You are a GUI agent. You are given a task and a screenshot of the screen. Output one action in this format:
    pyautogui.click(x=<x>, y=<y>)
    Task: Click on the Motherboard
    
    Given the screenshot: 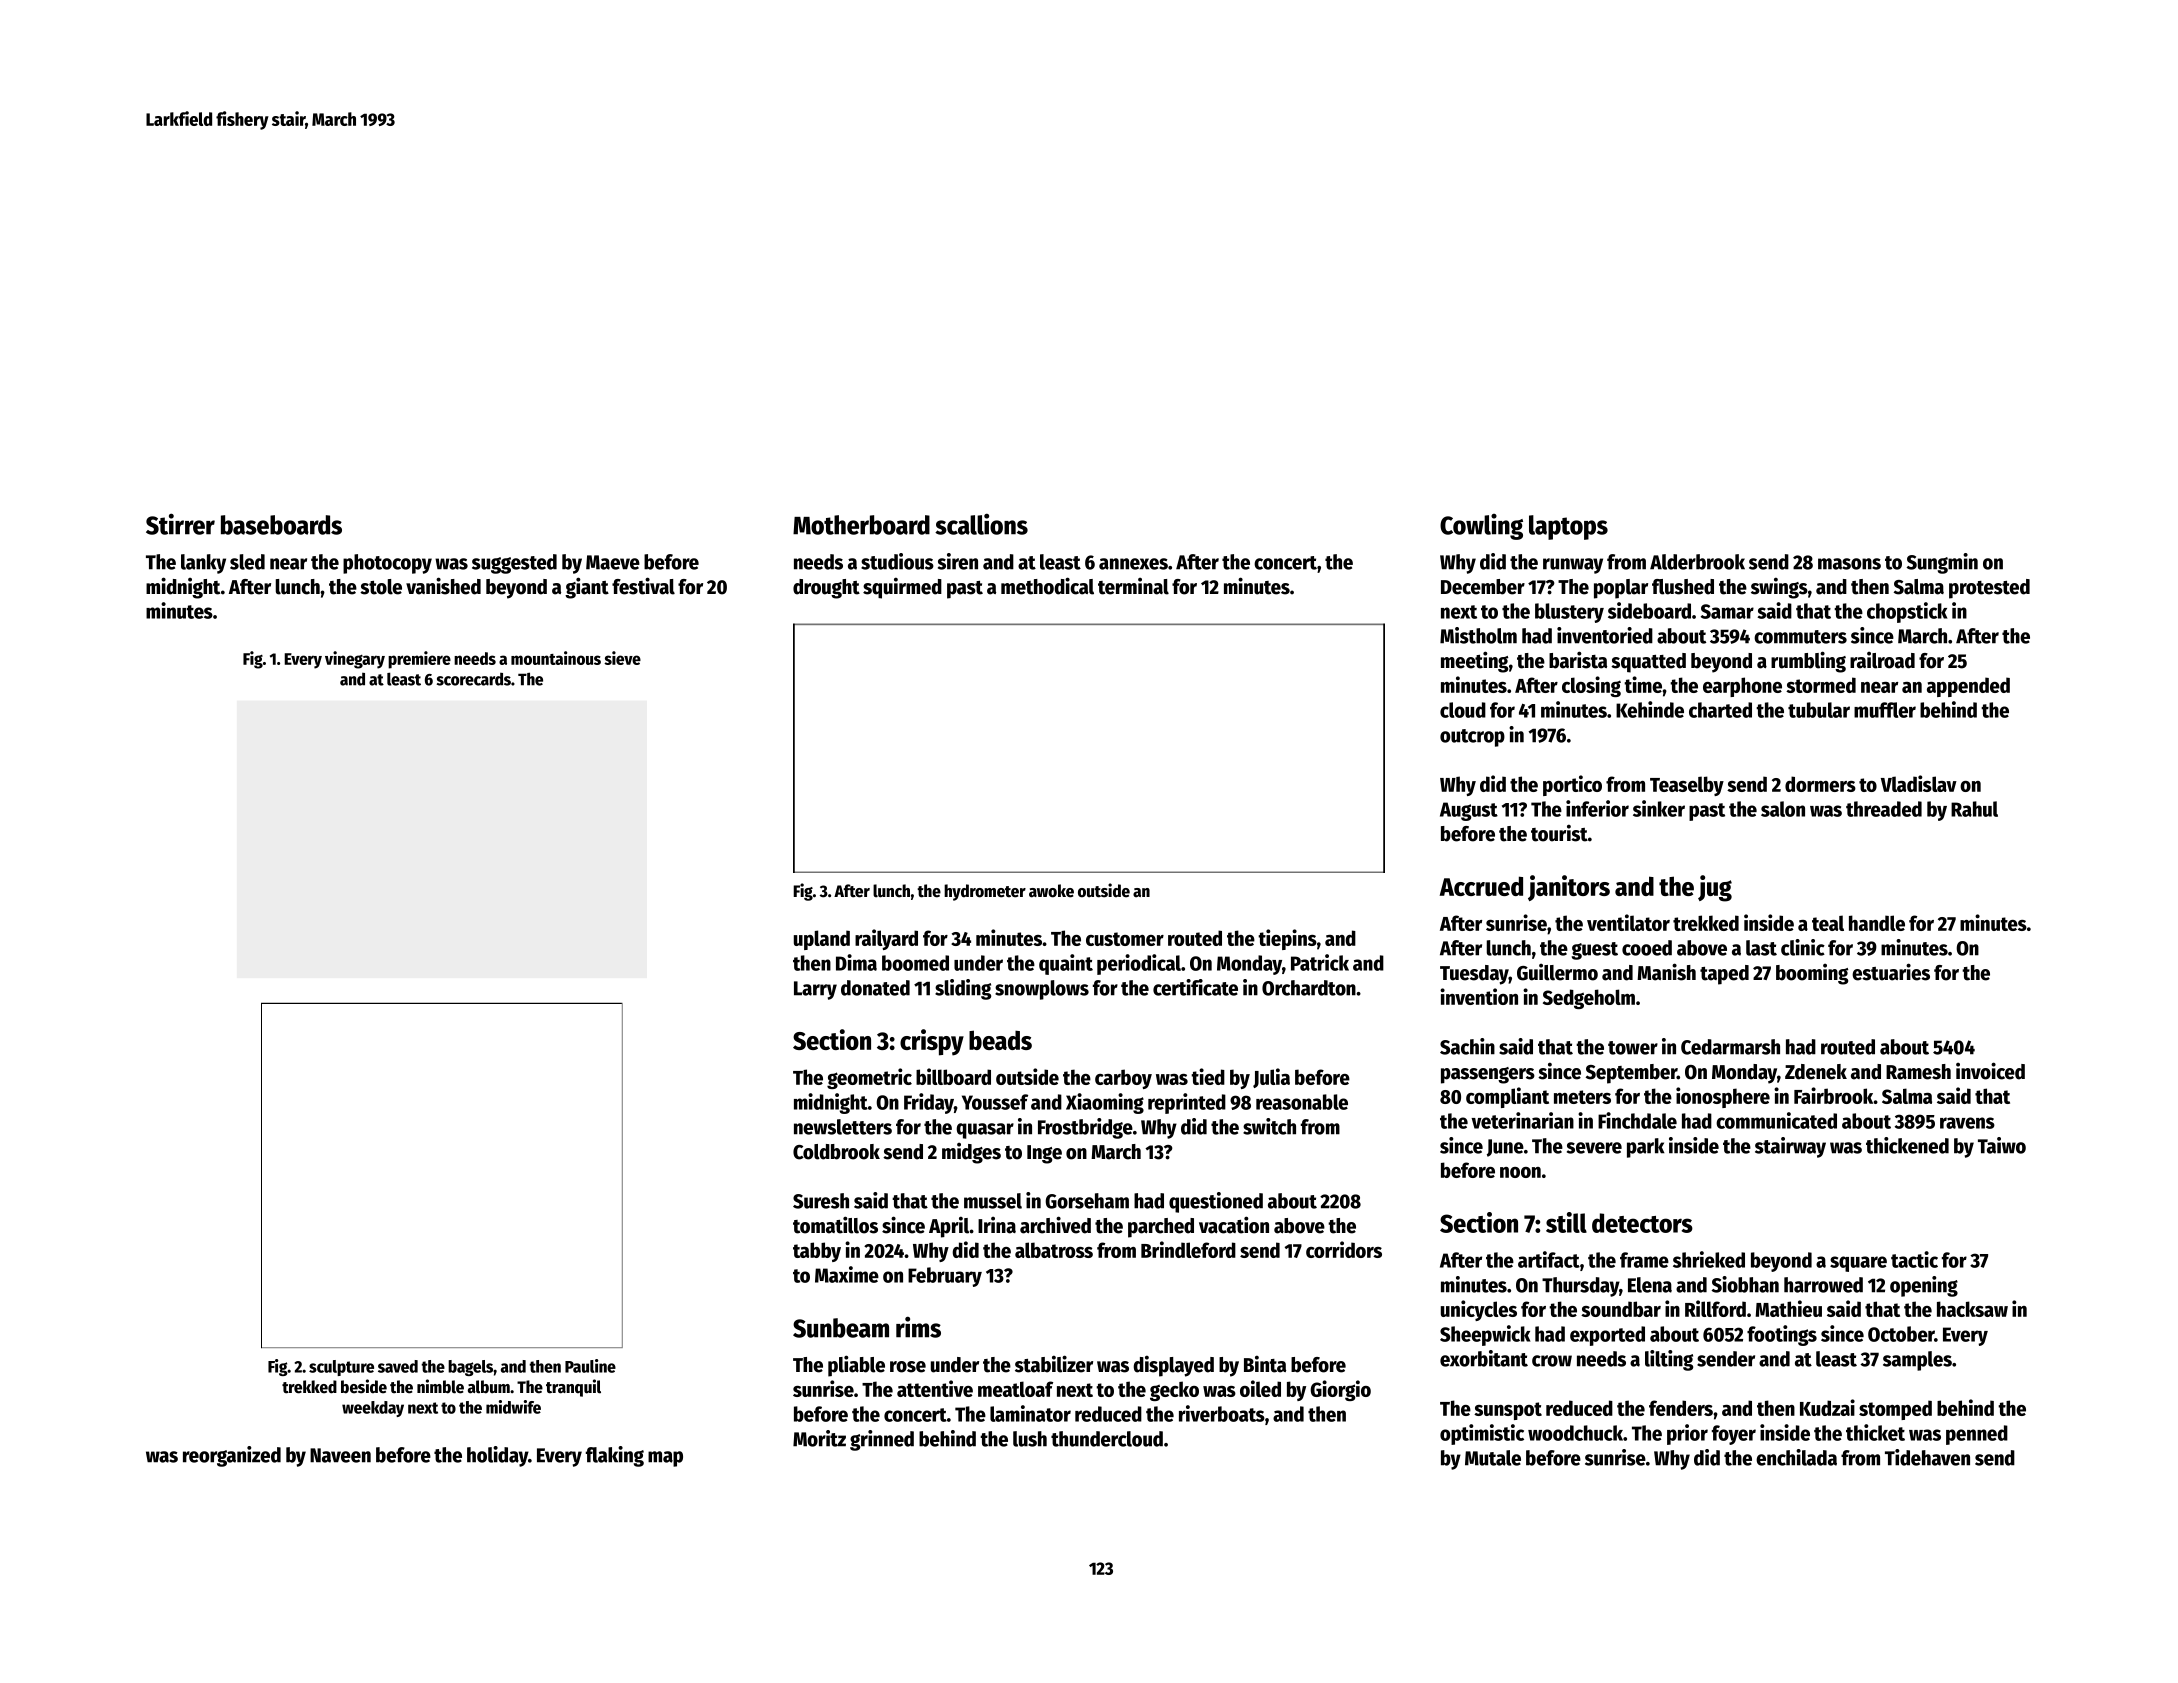 What is the action you would take?
    pyautogui.click(x=861, y=525)
